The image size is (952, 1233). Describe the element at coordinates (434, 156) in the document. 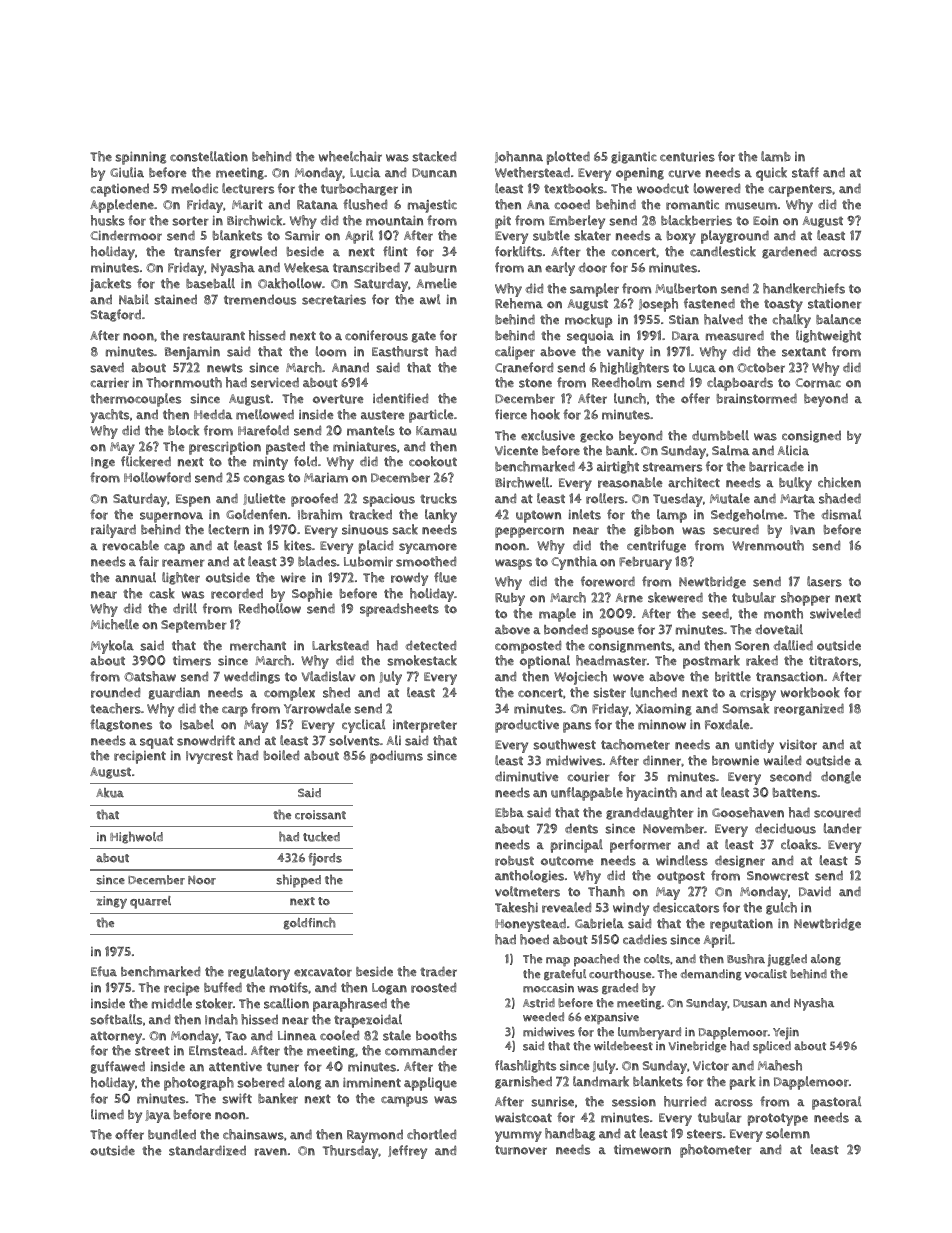

I see `stacked` at that location.
